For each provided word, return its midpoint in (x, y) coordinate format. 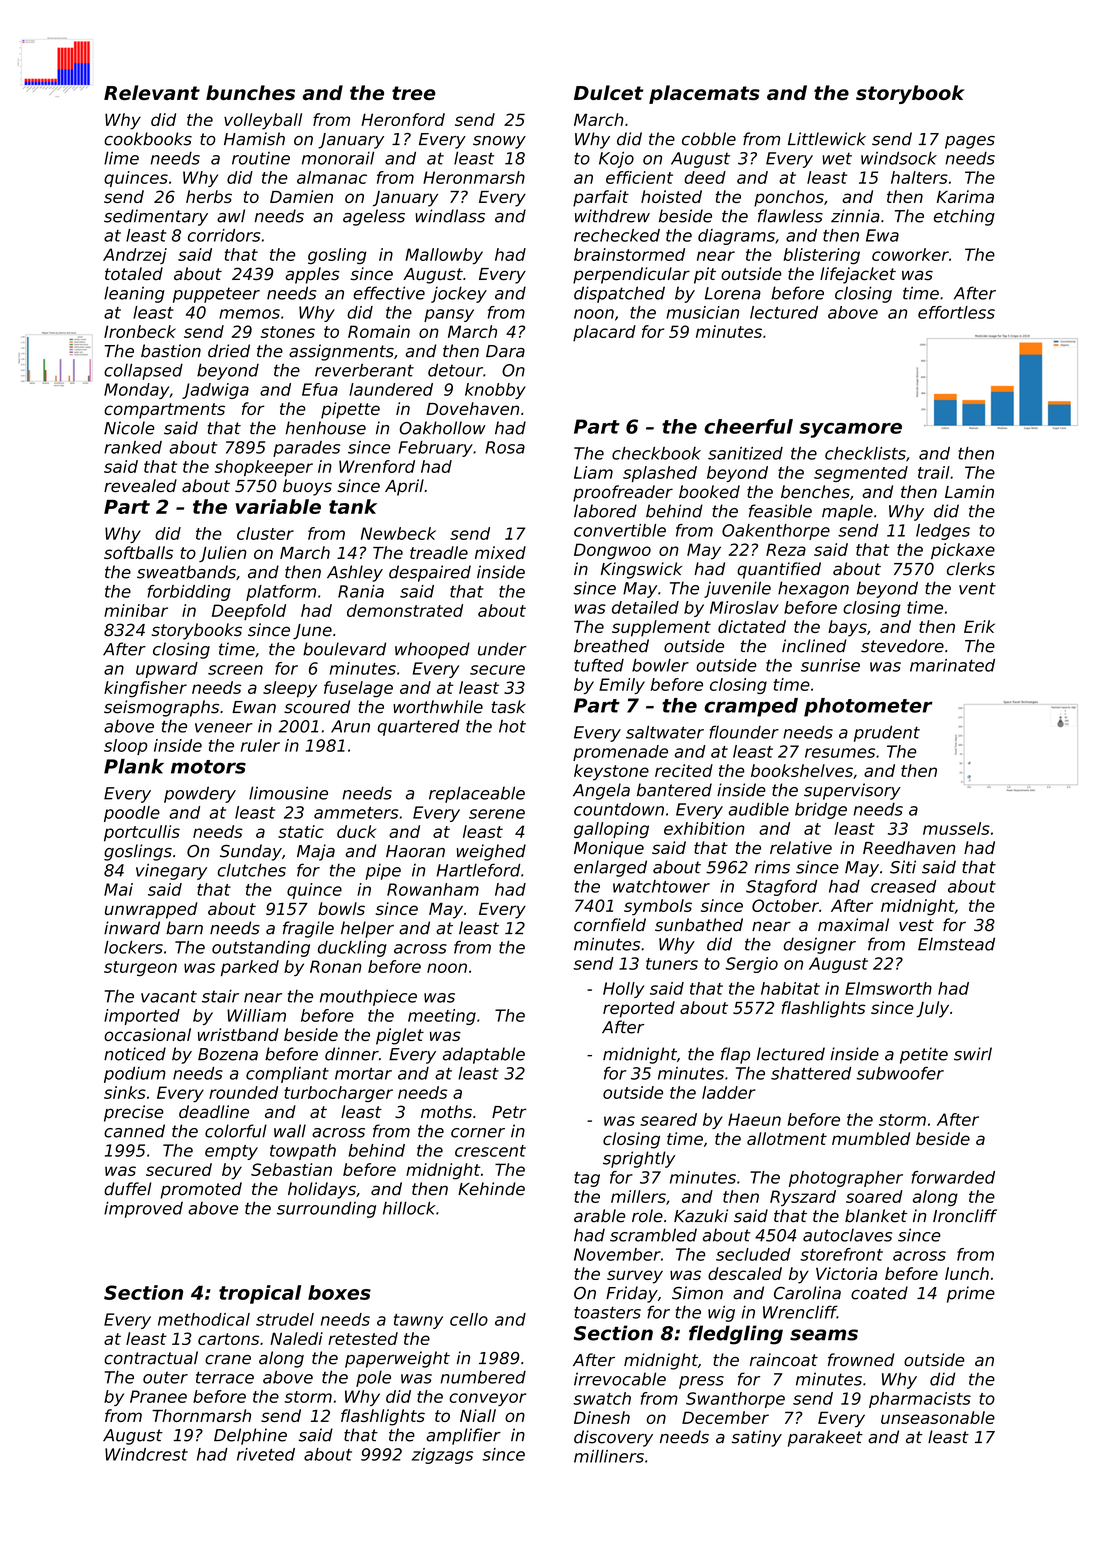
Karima (965, 196)
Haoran (415, 851)
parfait (601, 198)
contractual (151, 1358)
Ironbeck (140, 331)
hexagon (813, 589)
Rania (361, 591)
